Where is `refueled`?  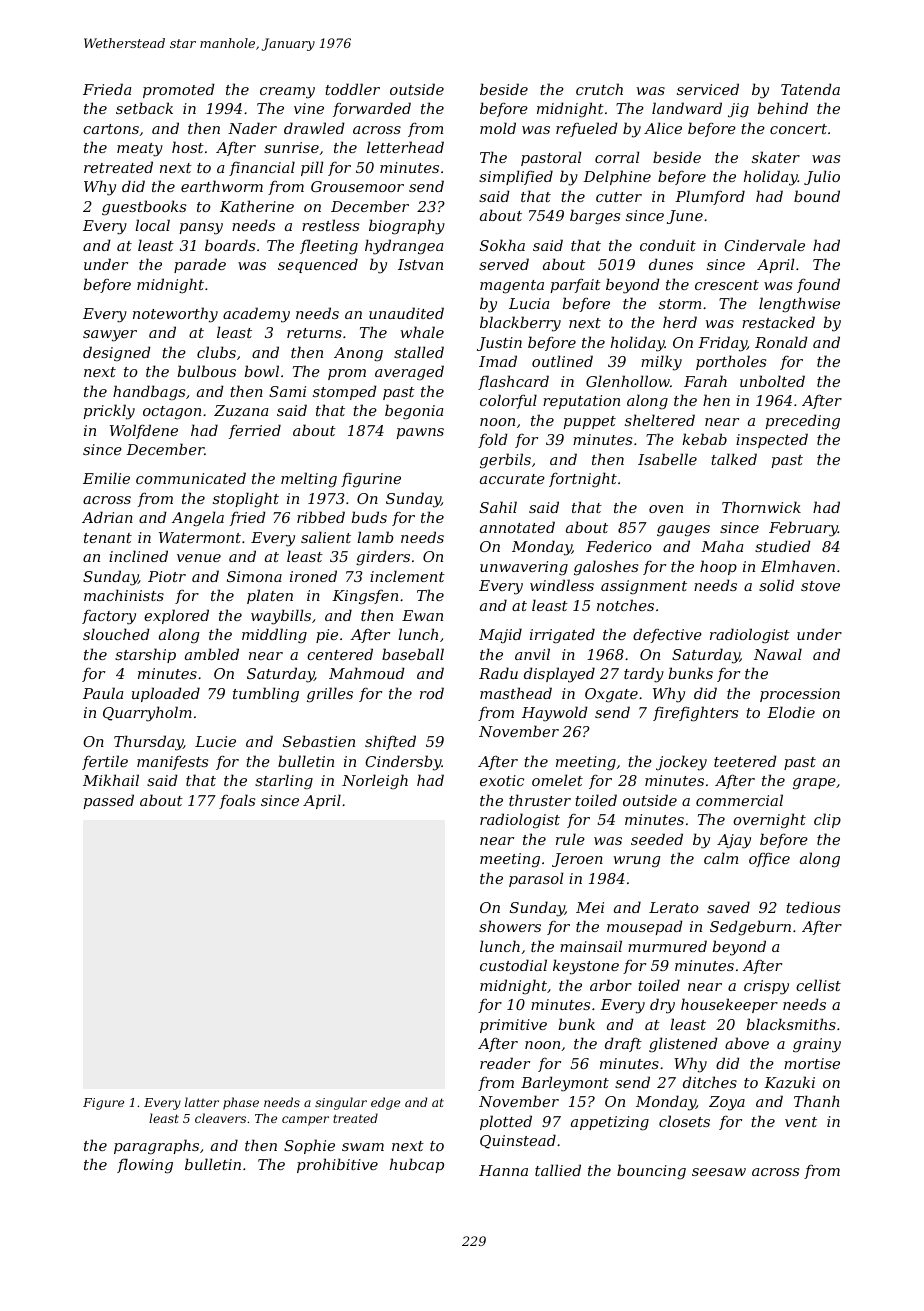 refueled is located at coordinates (587, 129).
